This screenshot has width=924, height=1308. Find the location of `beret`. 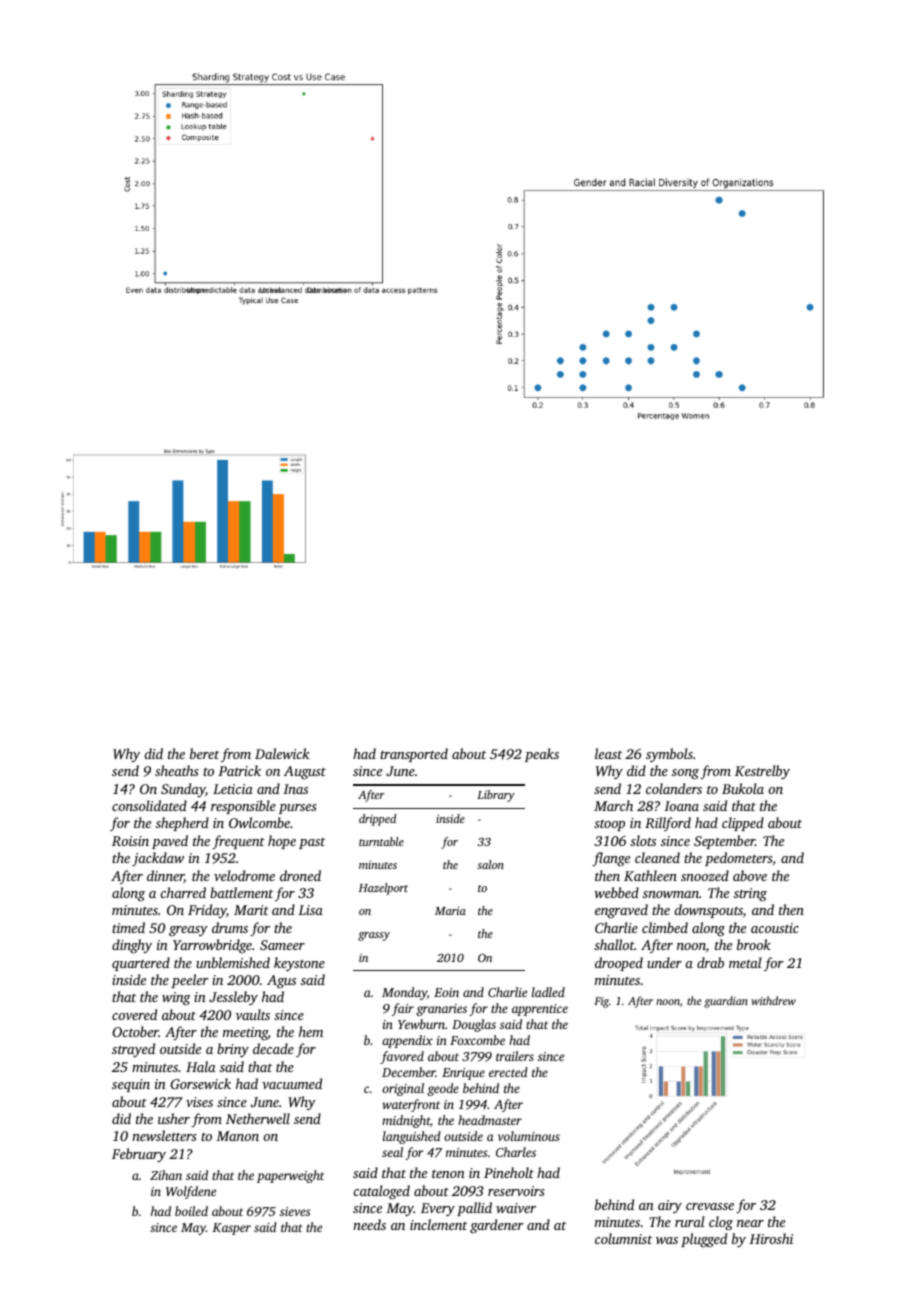

beret is located at coordinates (204, 753).
